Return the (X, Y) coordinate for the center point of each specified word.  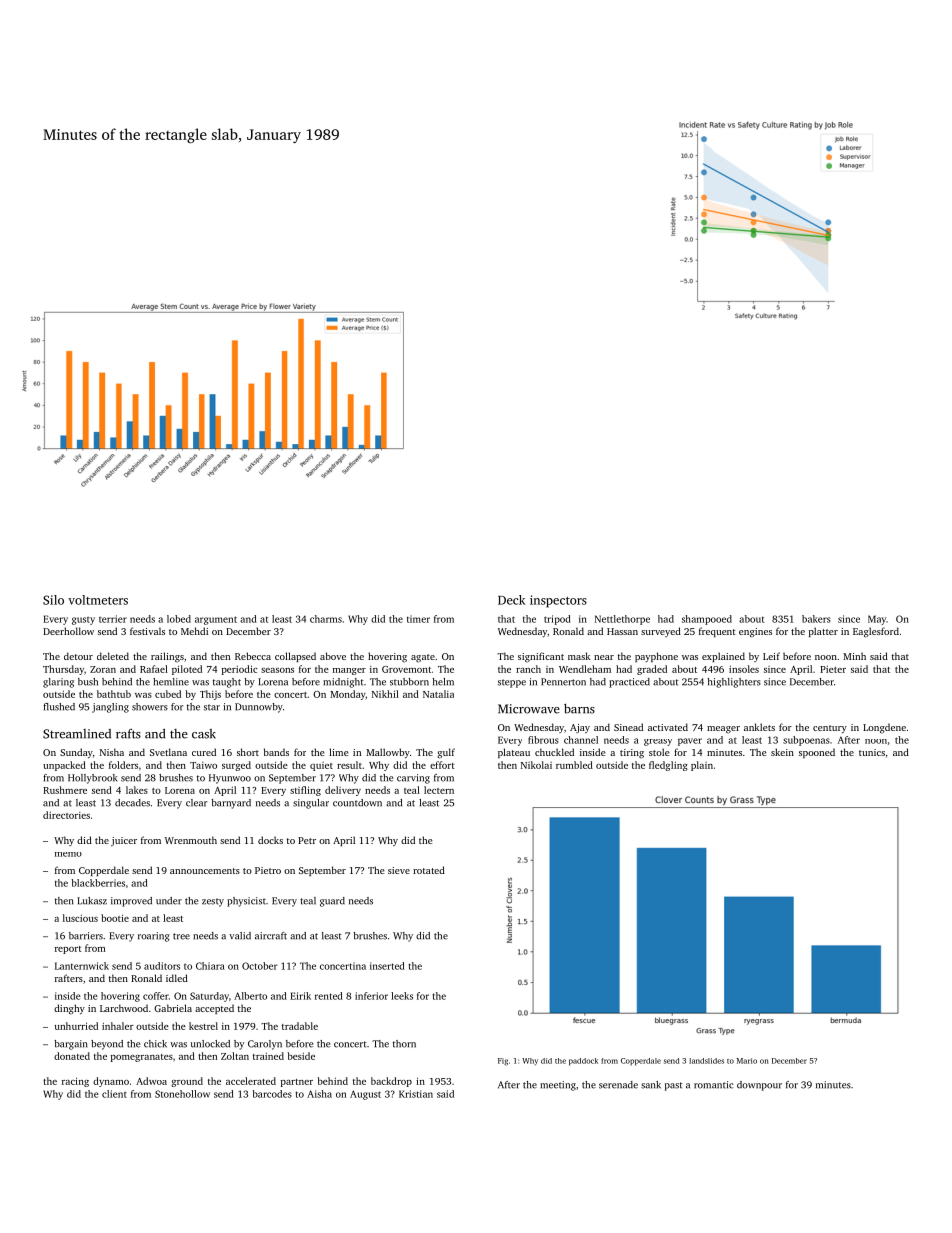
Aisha (319, 1094)
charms (326, 619)
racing (75, 1082)
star (212, 707)
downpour (759, 1086)
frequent (717, 632)
